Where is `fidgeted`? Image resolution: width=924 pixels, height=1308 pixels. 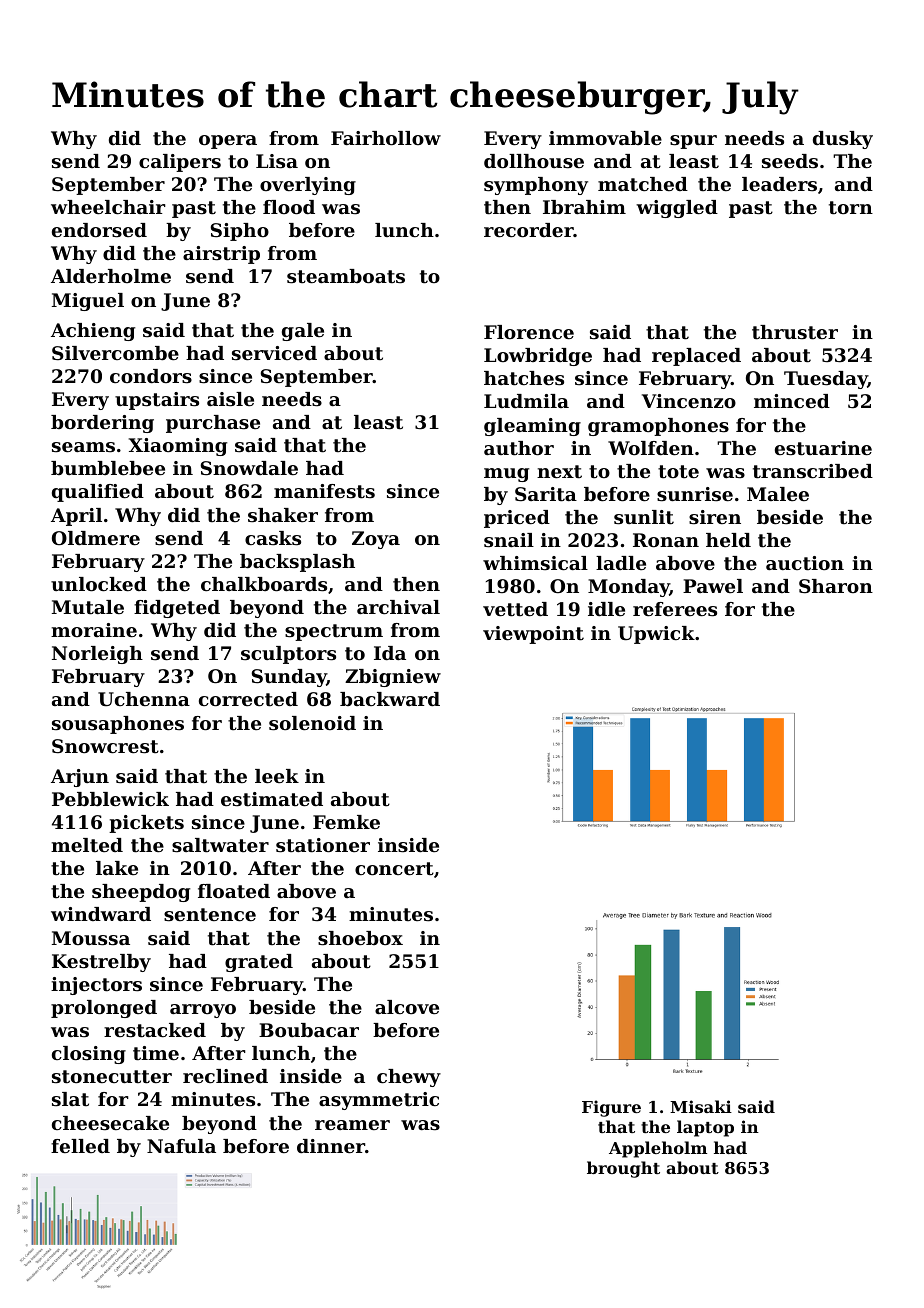
fidgeted is located at coordinates (177, 609).
